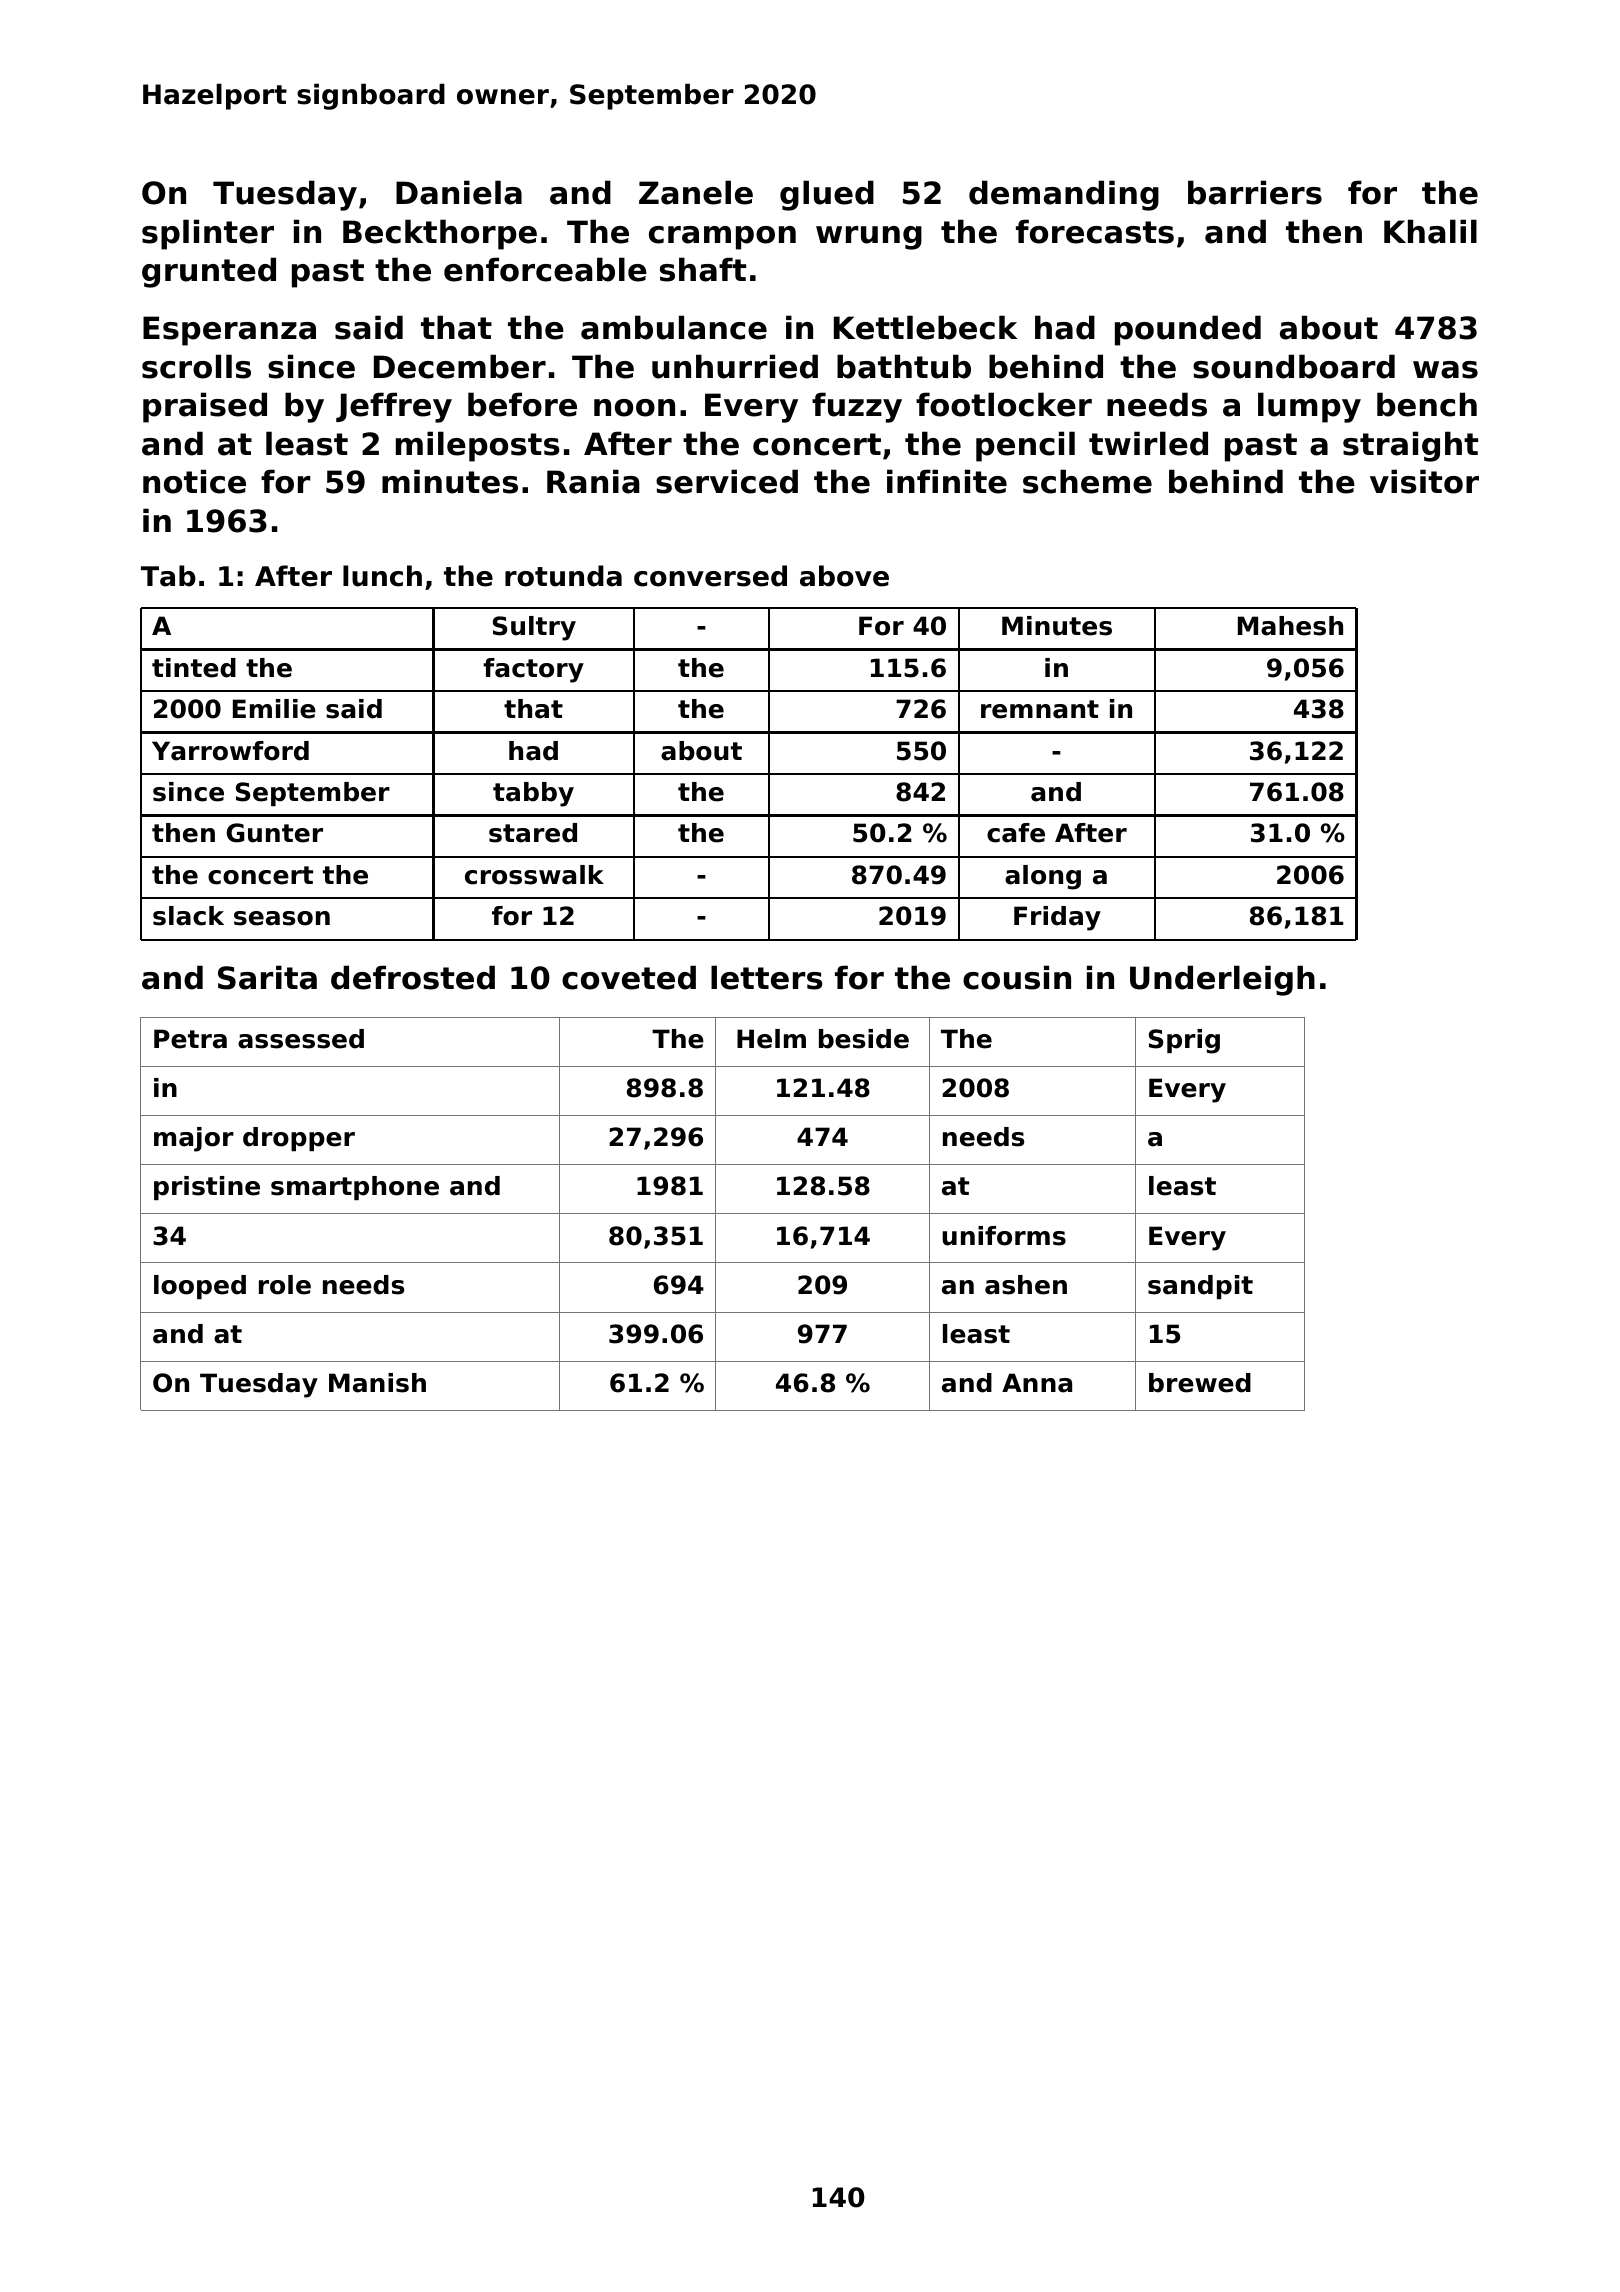  What do you see at coordinates (1016, 833) in the image?
I see `cafe` at bounding box center [1016, 833].
